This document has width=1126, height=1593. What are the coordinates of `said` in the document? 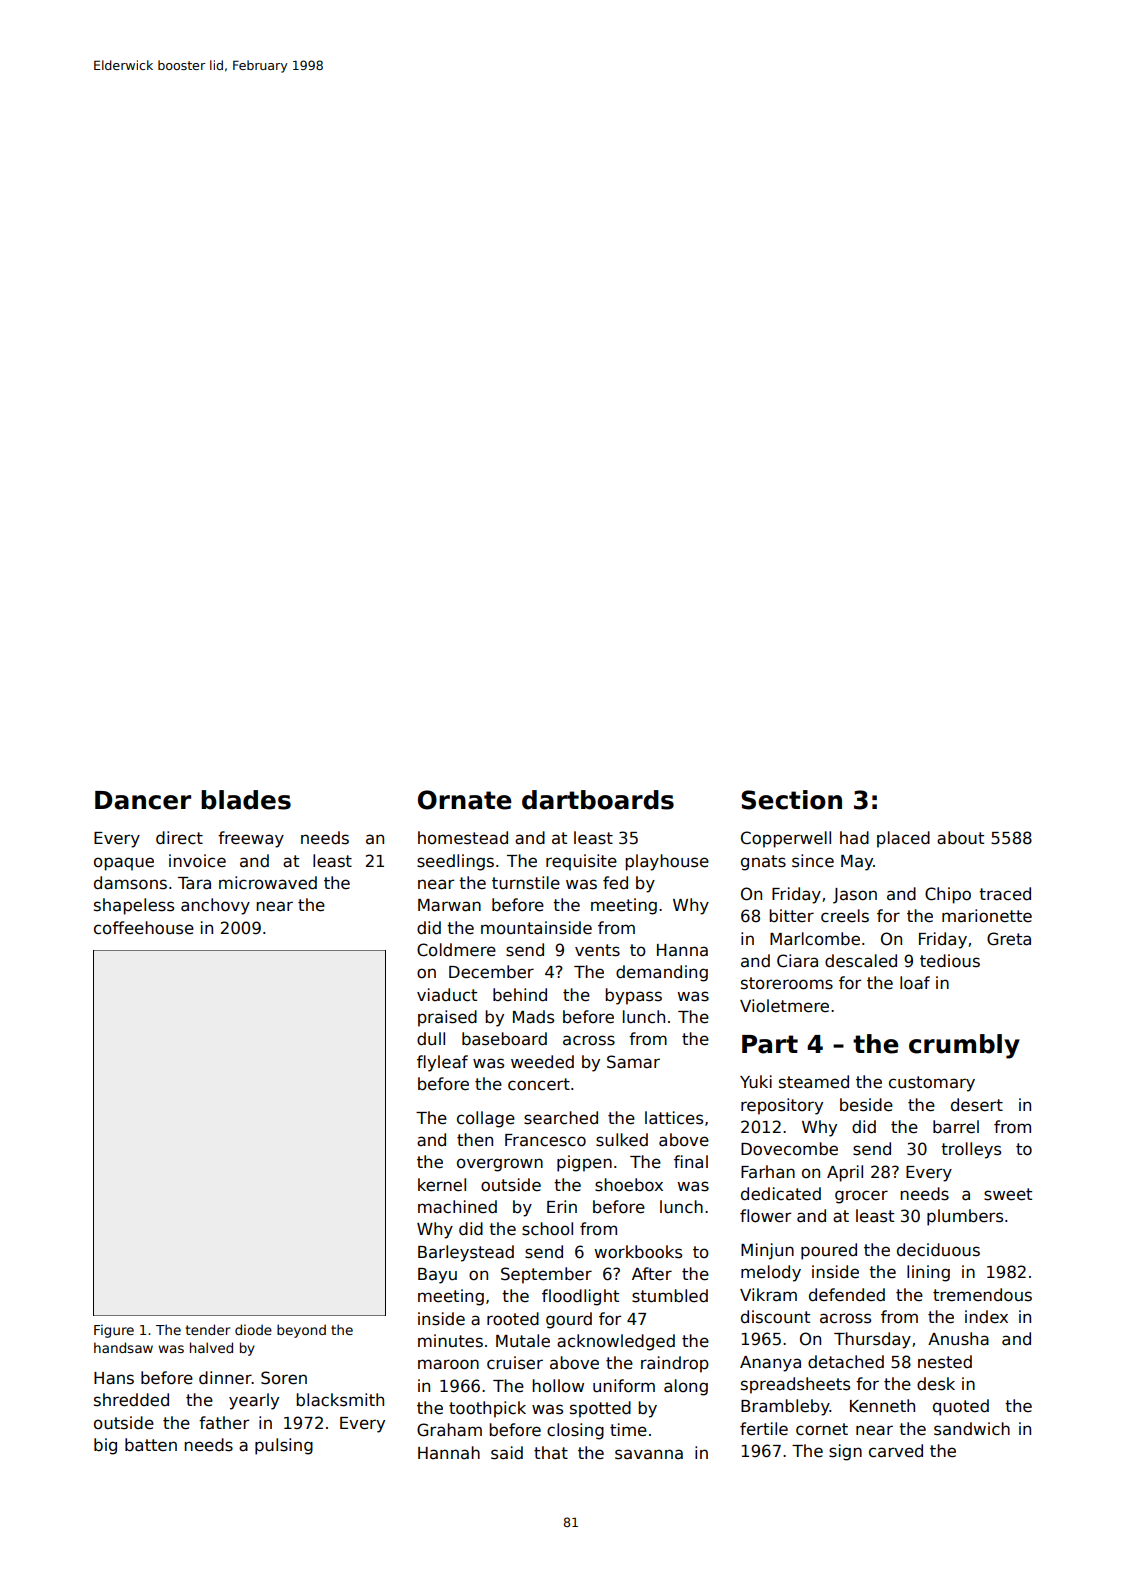 It's located at (507, 1453).
